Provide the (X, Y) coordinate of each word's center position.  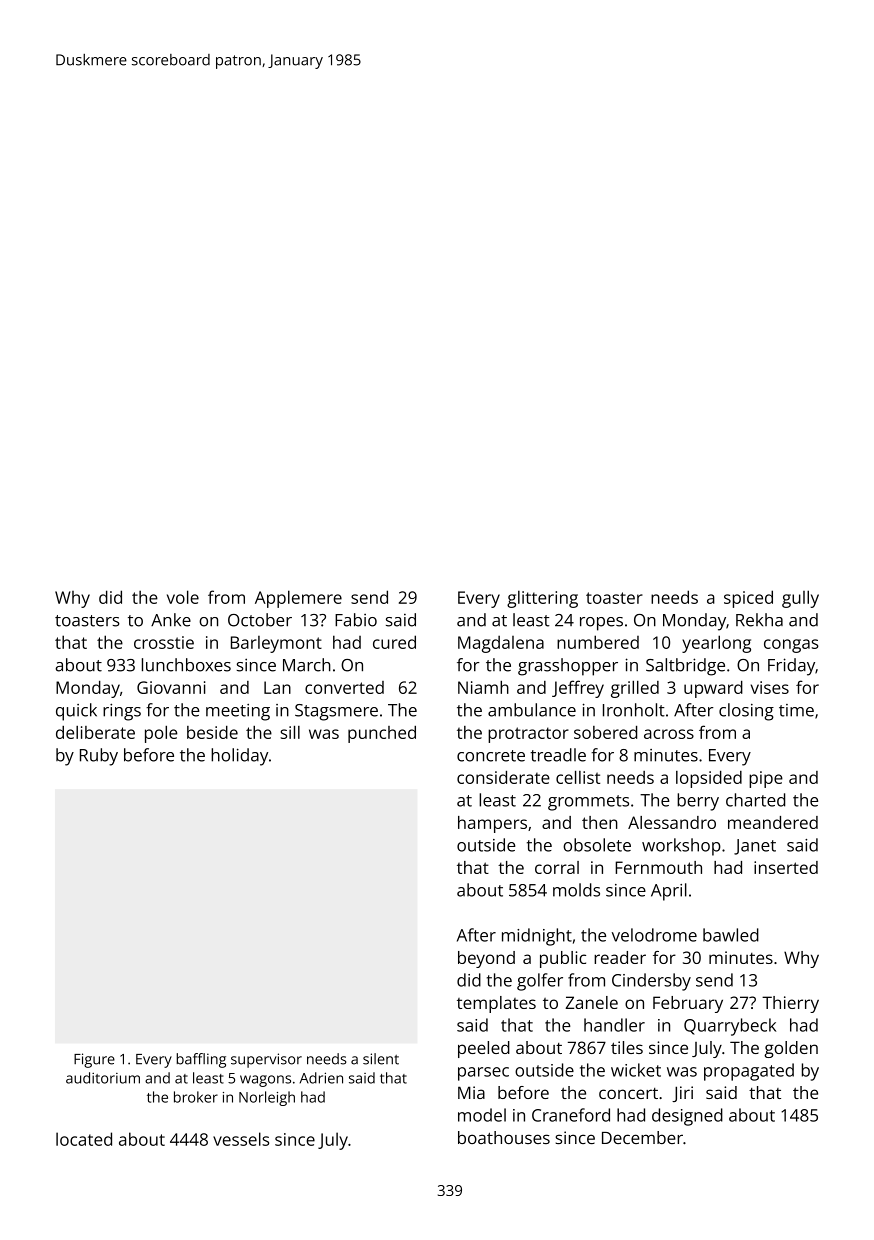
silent (381, 1059)
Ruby (99, 757)
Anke (171, 620)
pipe (766, 779)
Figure (94, 1060)
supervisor (266, 1060)
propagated (749, 1072)
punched (382, 734)
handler (614, 1025)
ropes (601, 624)
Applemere (298, 599)
